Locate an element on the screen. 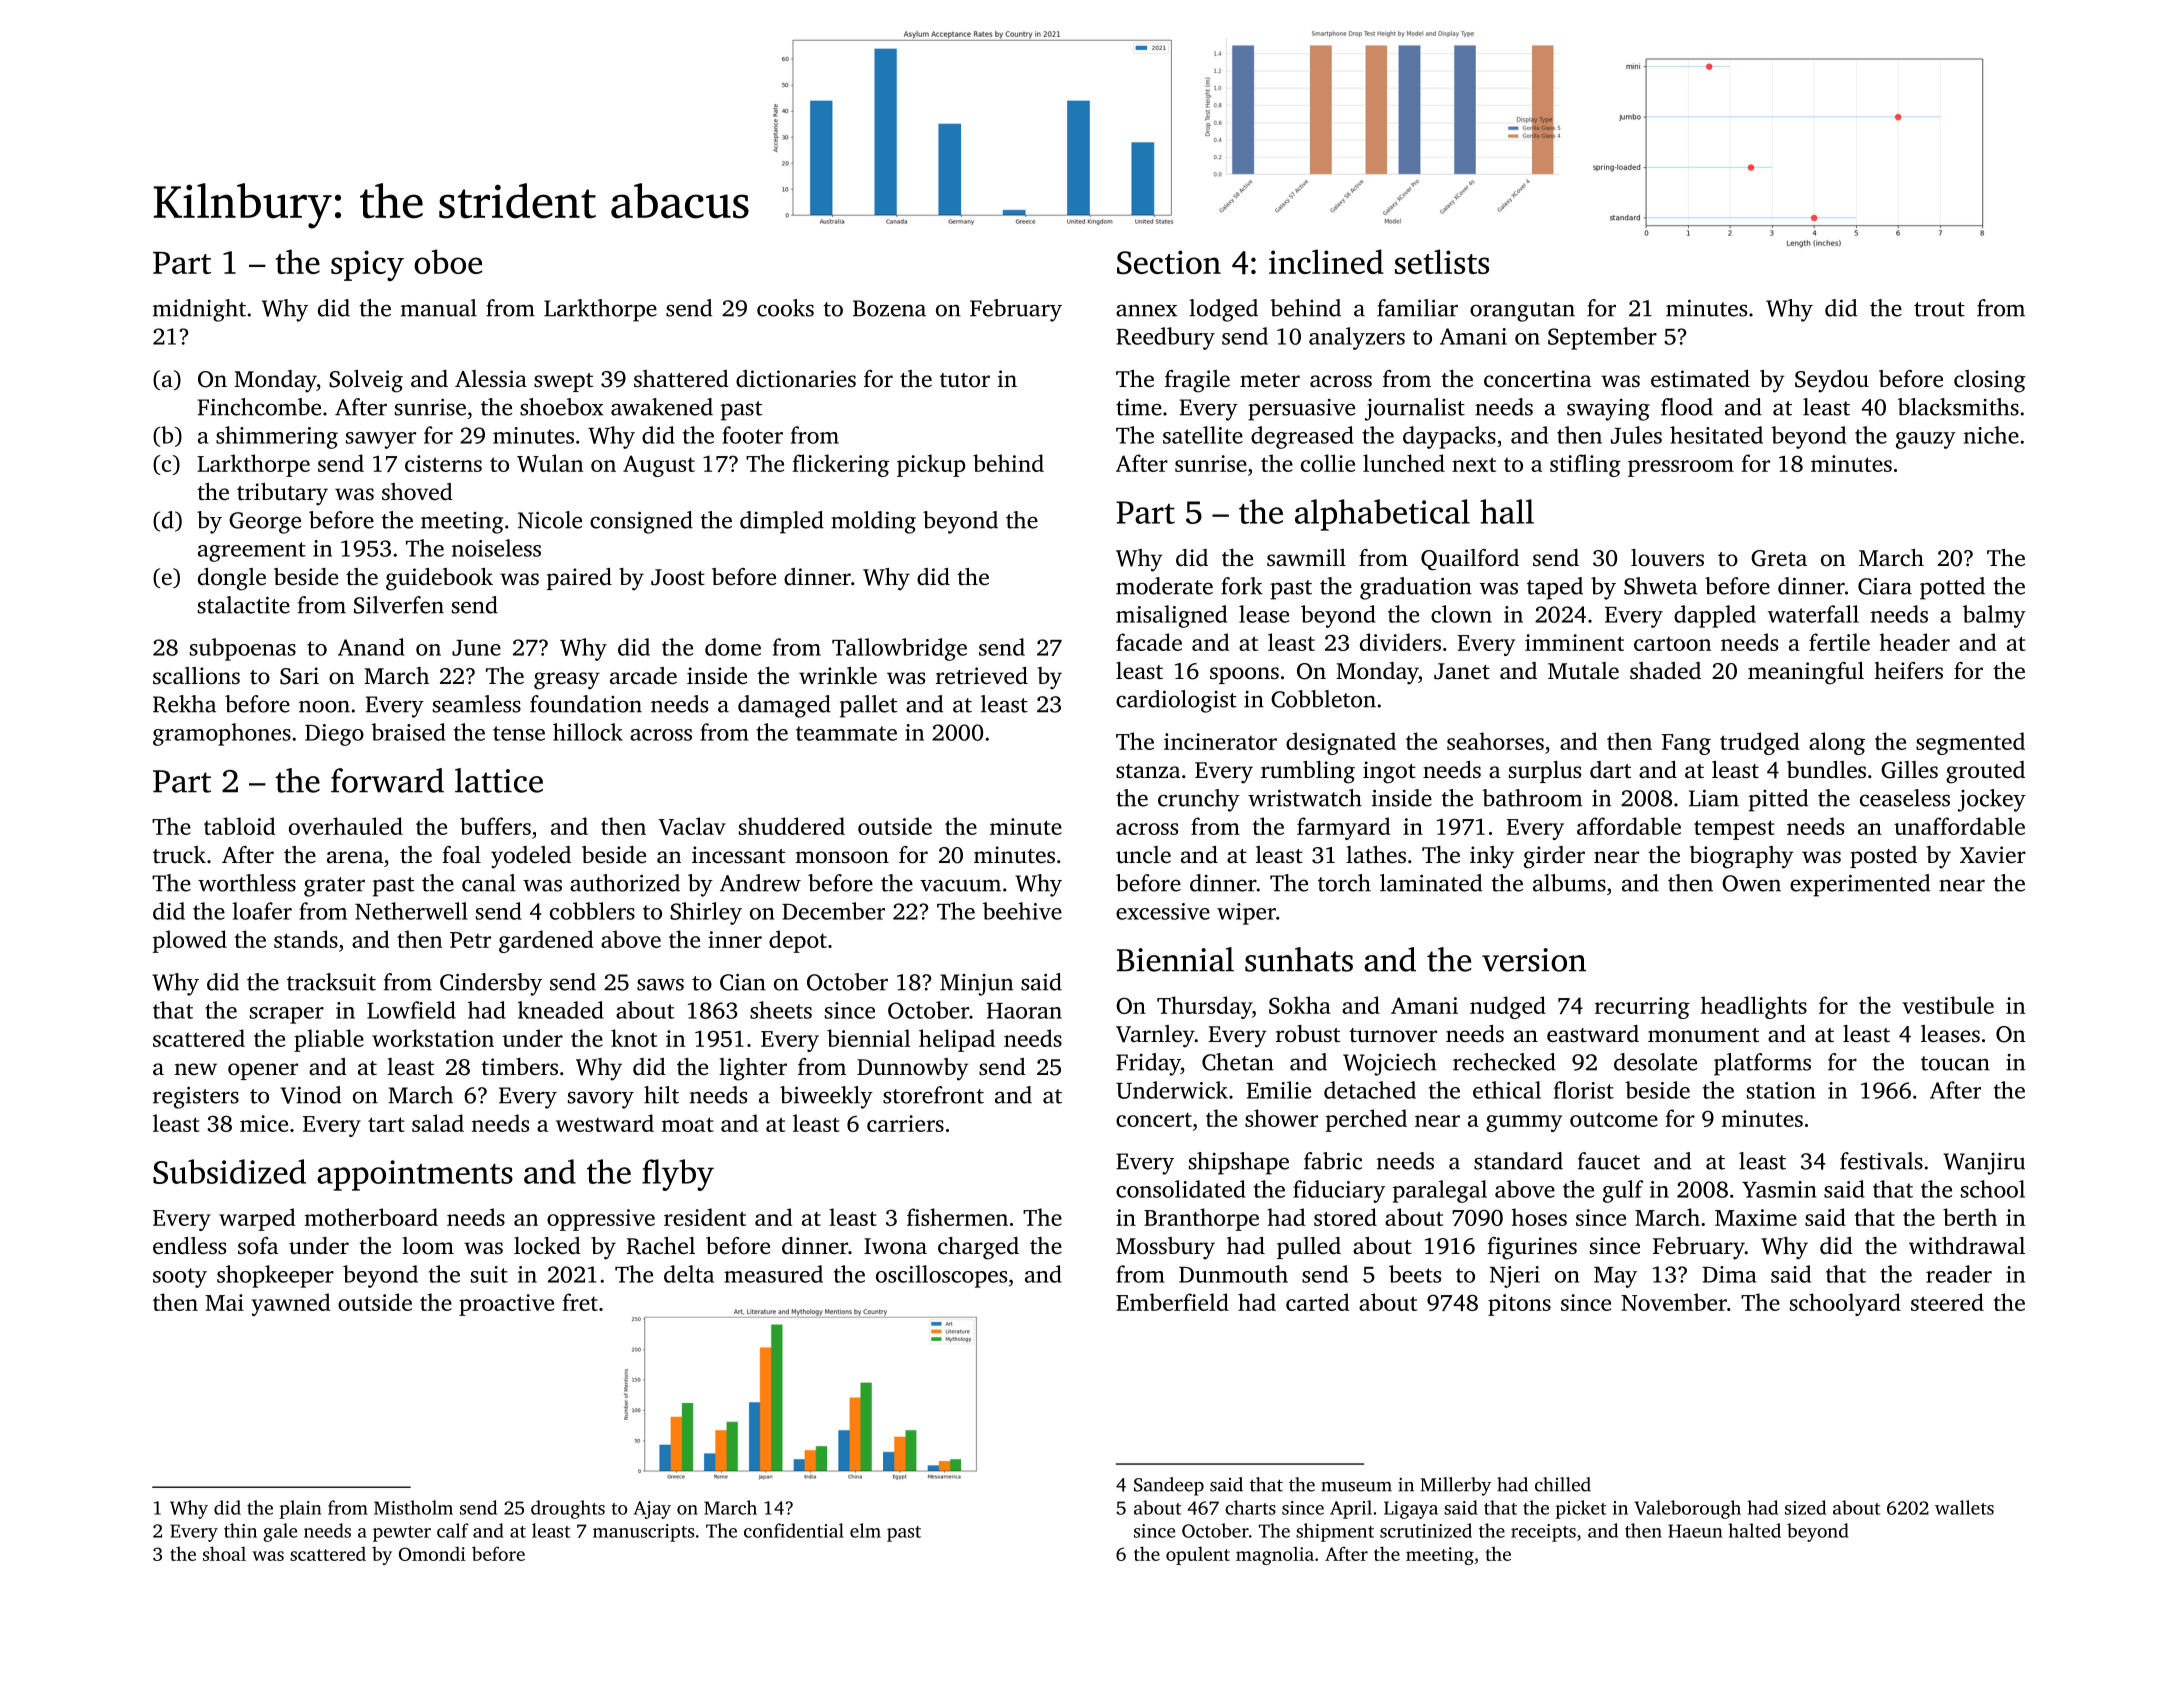  halted is located at coordinates (1754, 1530).
